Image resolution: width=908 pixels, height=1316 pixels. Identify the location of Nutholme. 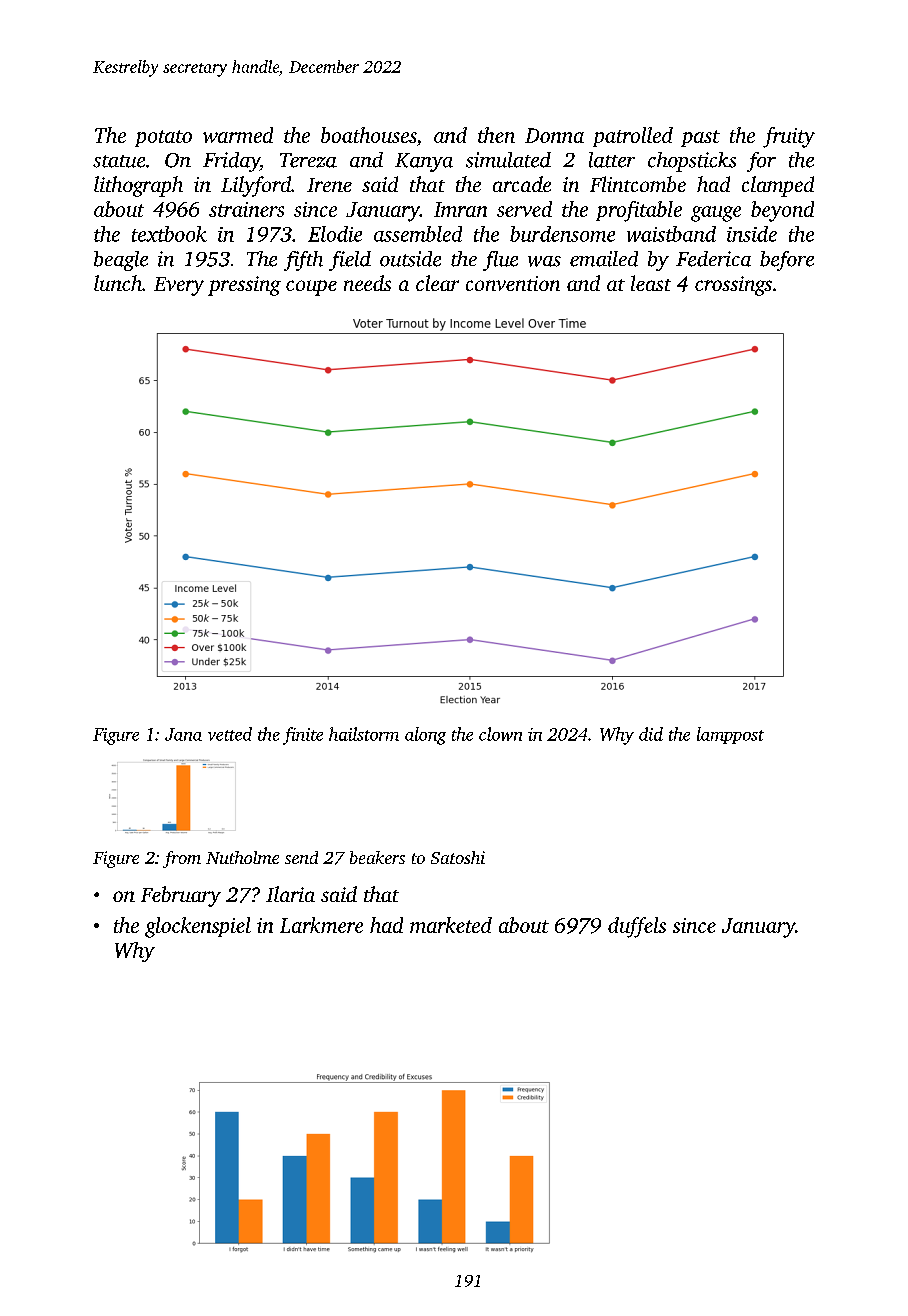
(242, 857).
